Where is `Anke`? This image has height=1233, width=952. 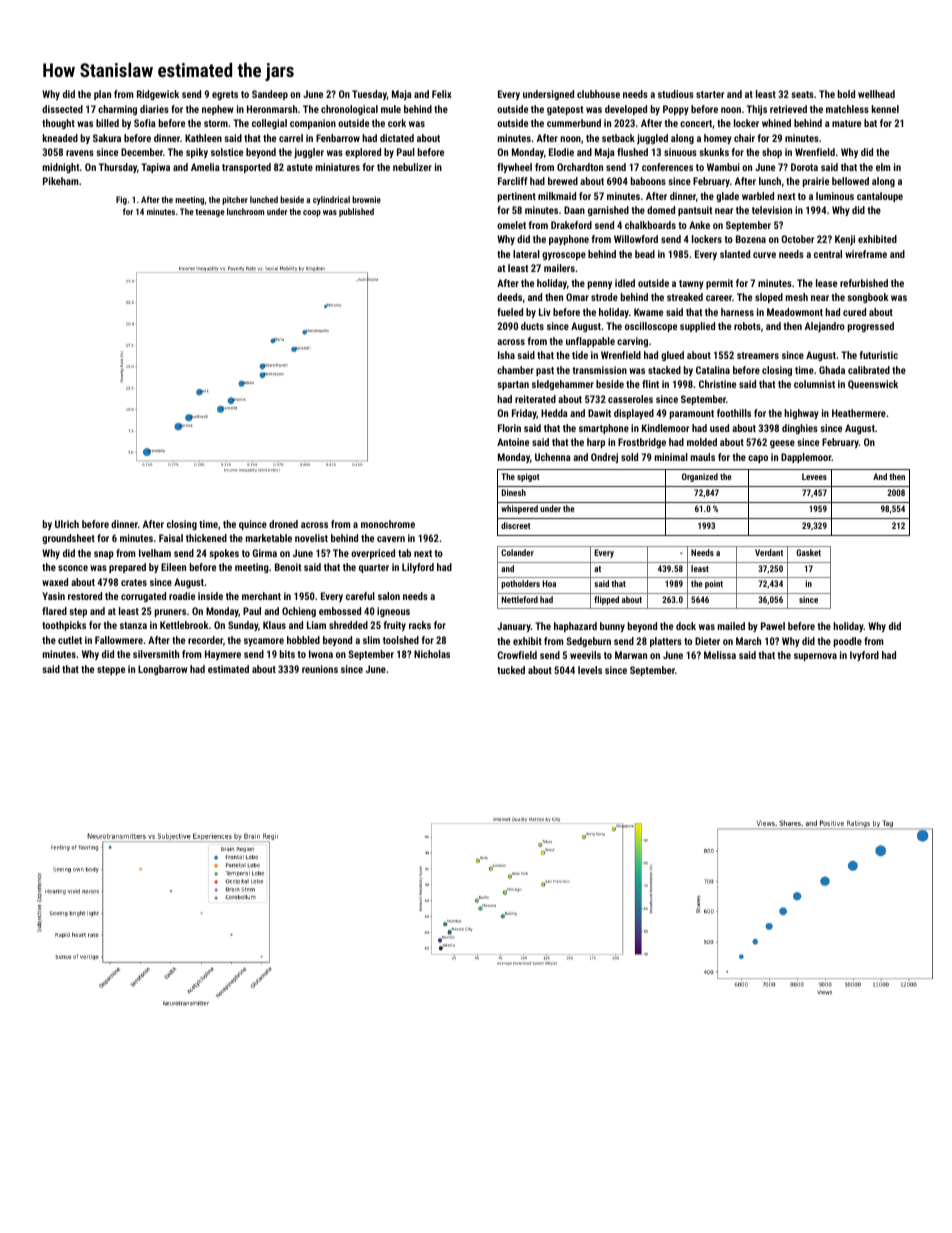 Anke is located at coordinates (699, 225).
